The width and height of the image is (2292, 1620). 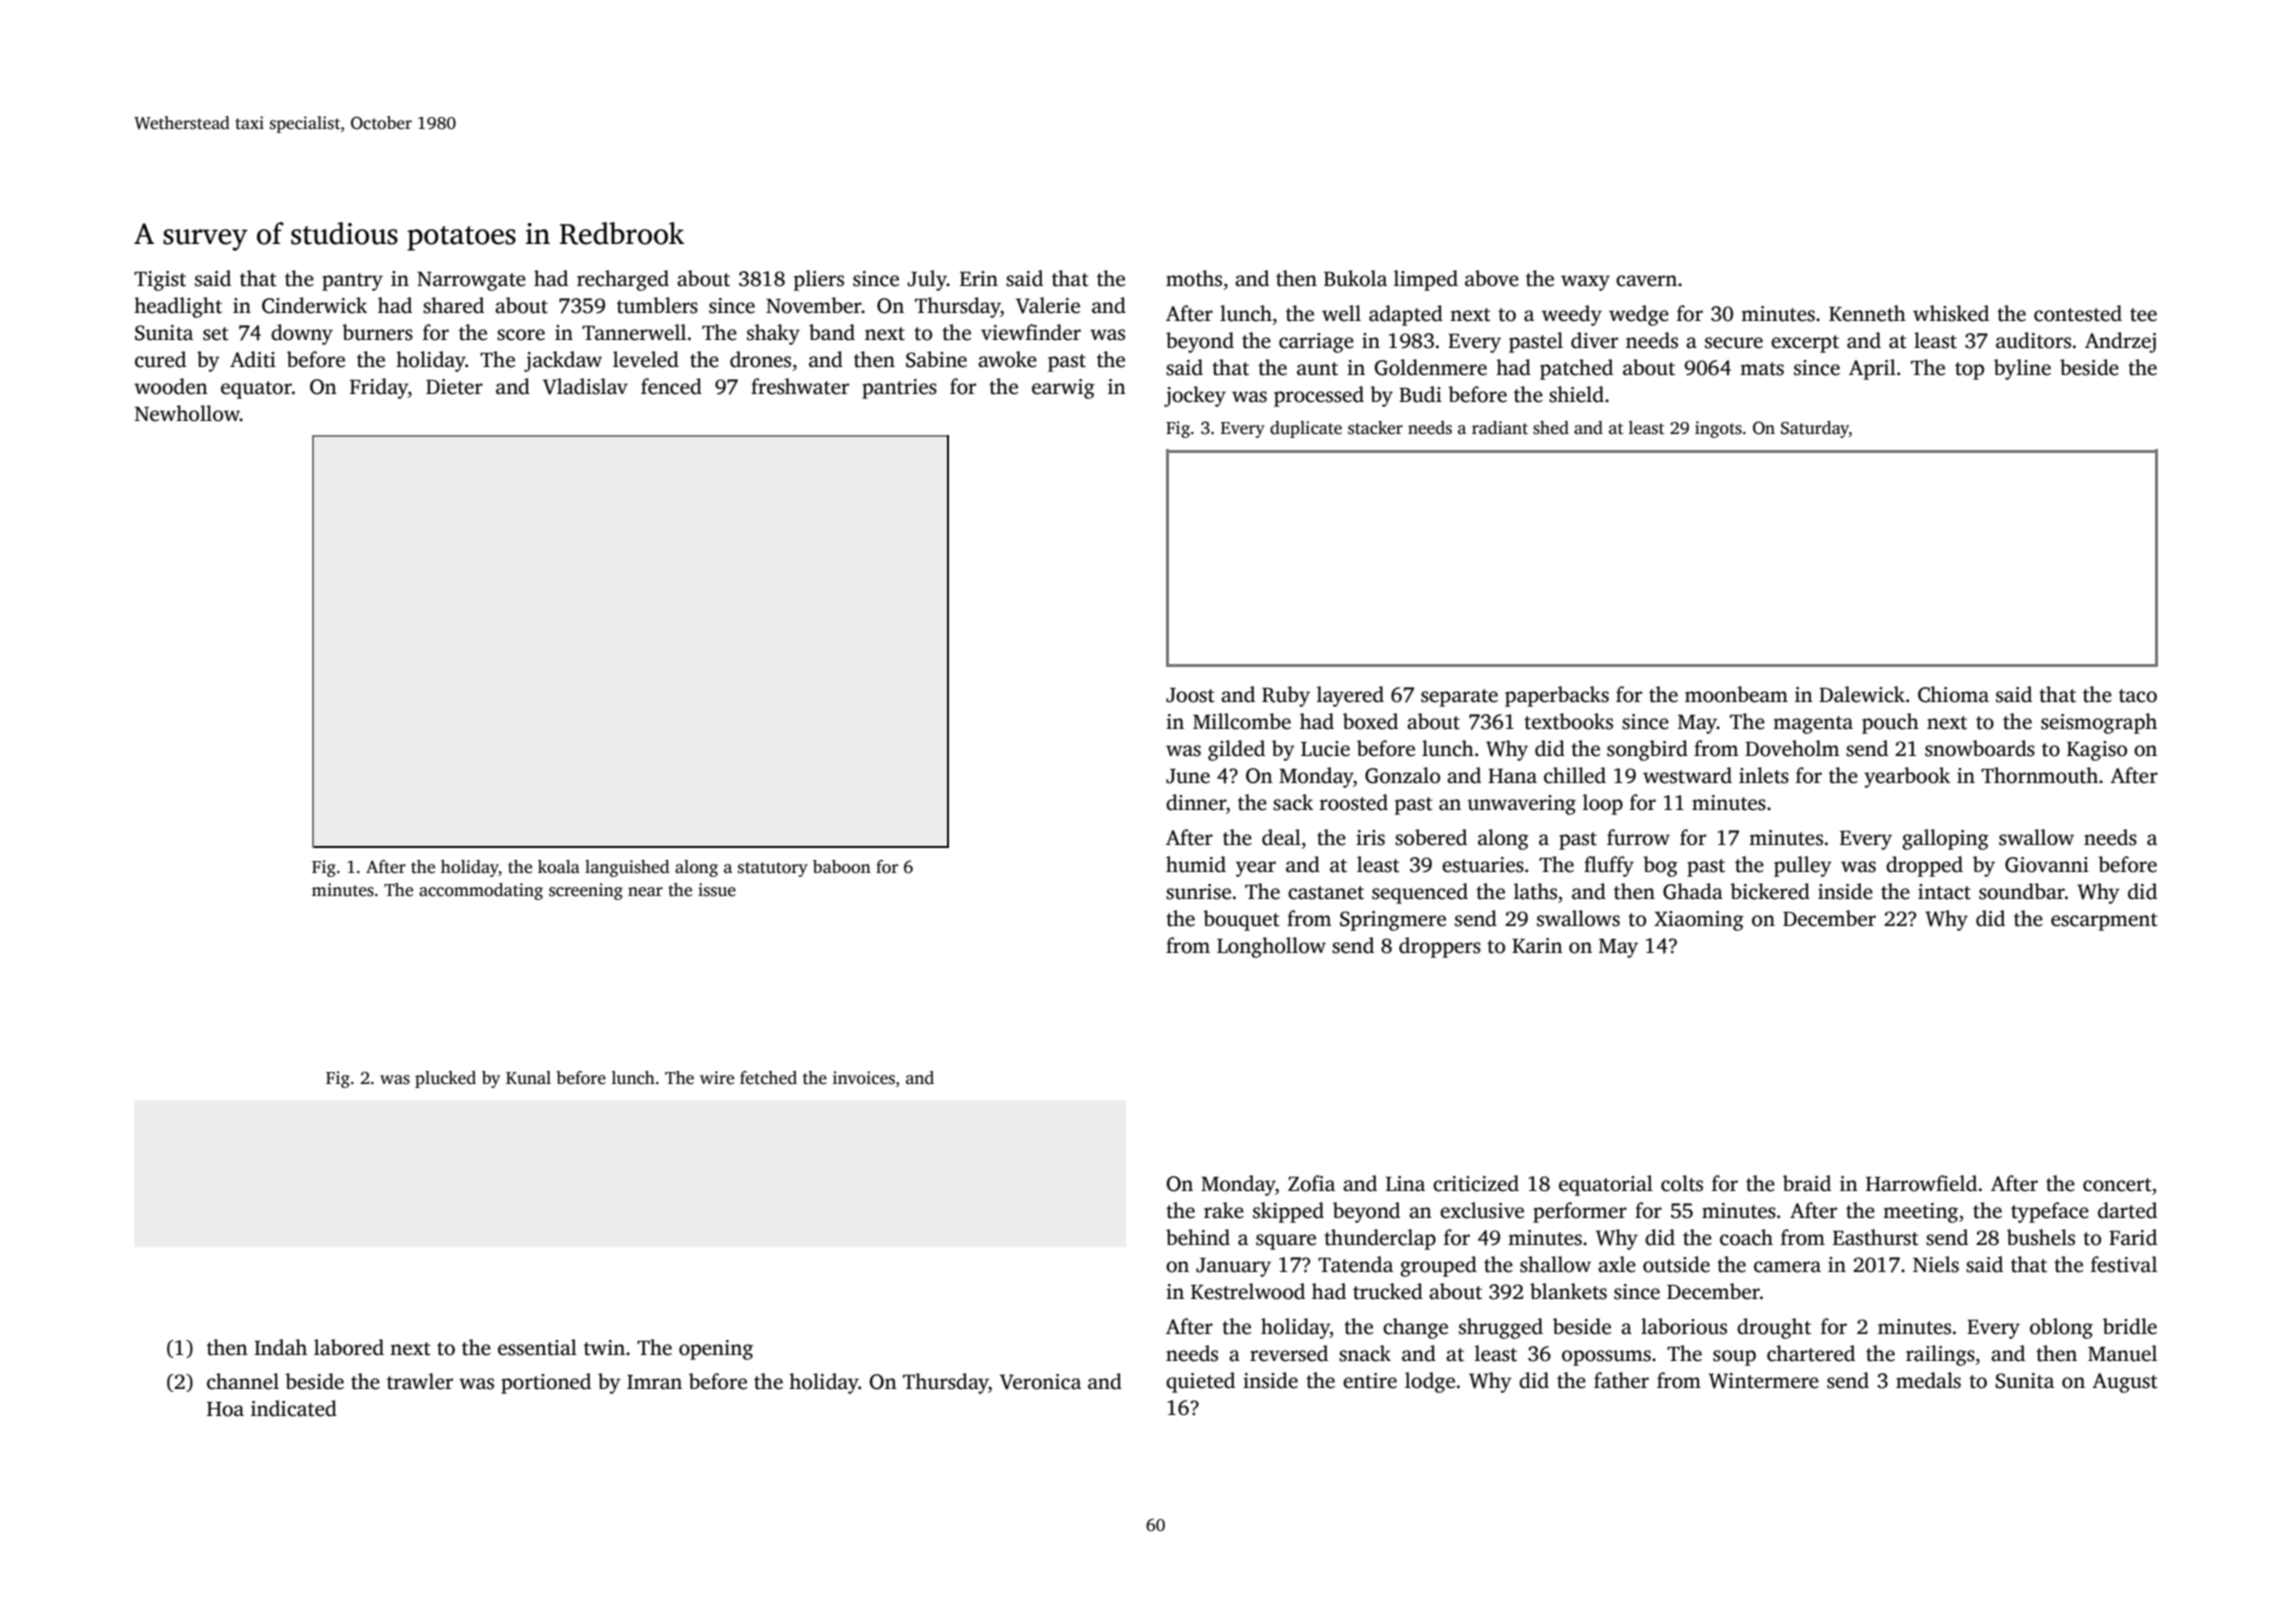 I want to click on plucked, so click(x=445, y=1079).
